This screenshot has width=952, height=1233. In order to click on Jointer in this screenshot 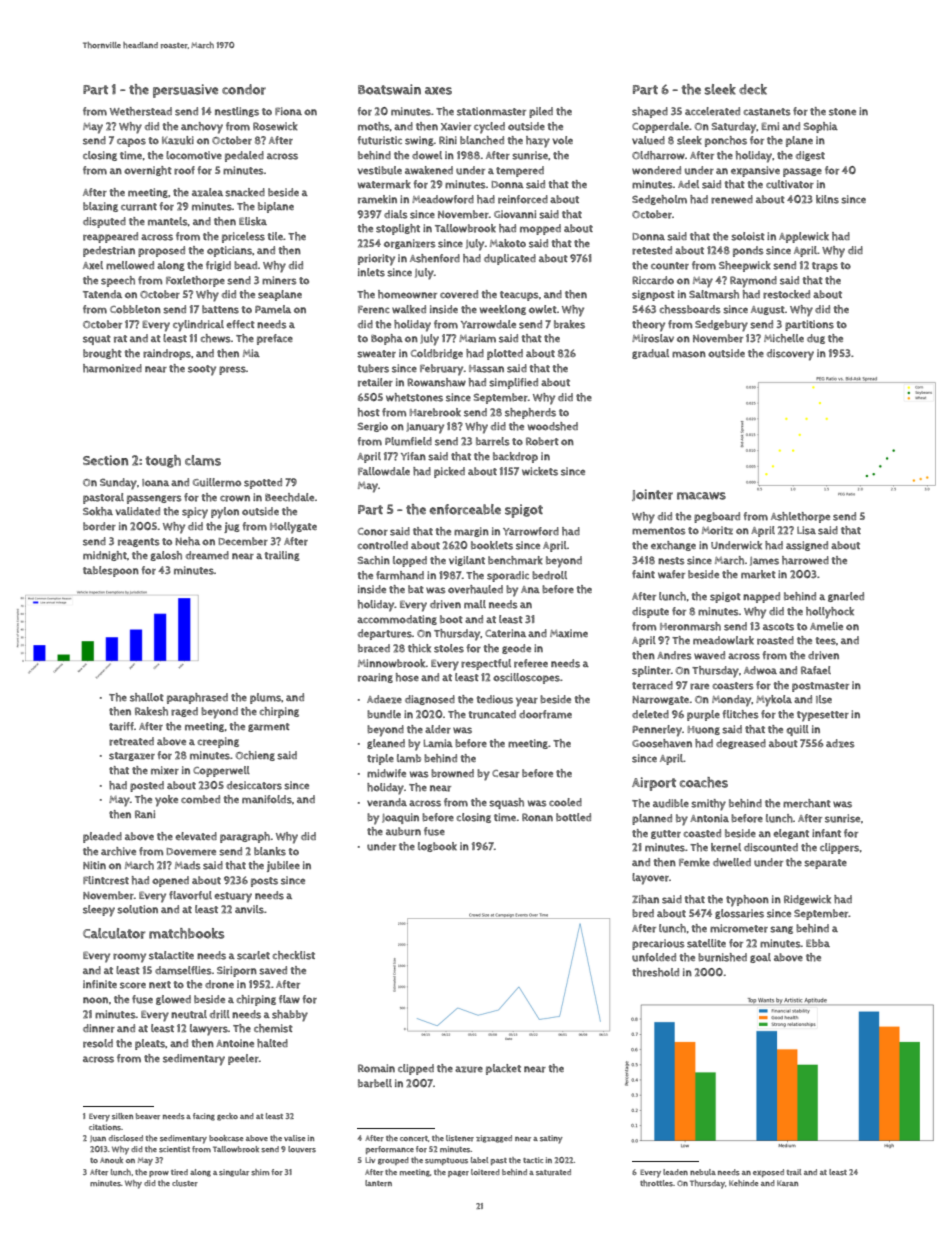, I will do `click(652, 495)`.
